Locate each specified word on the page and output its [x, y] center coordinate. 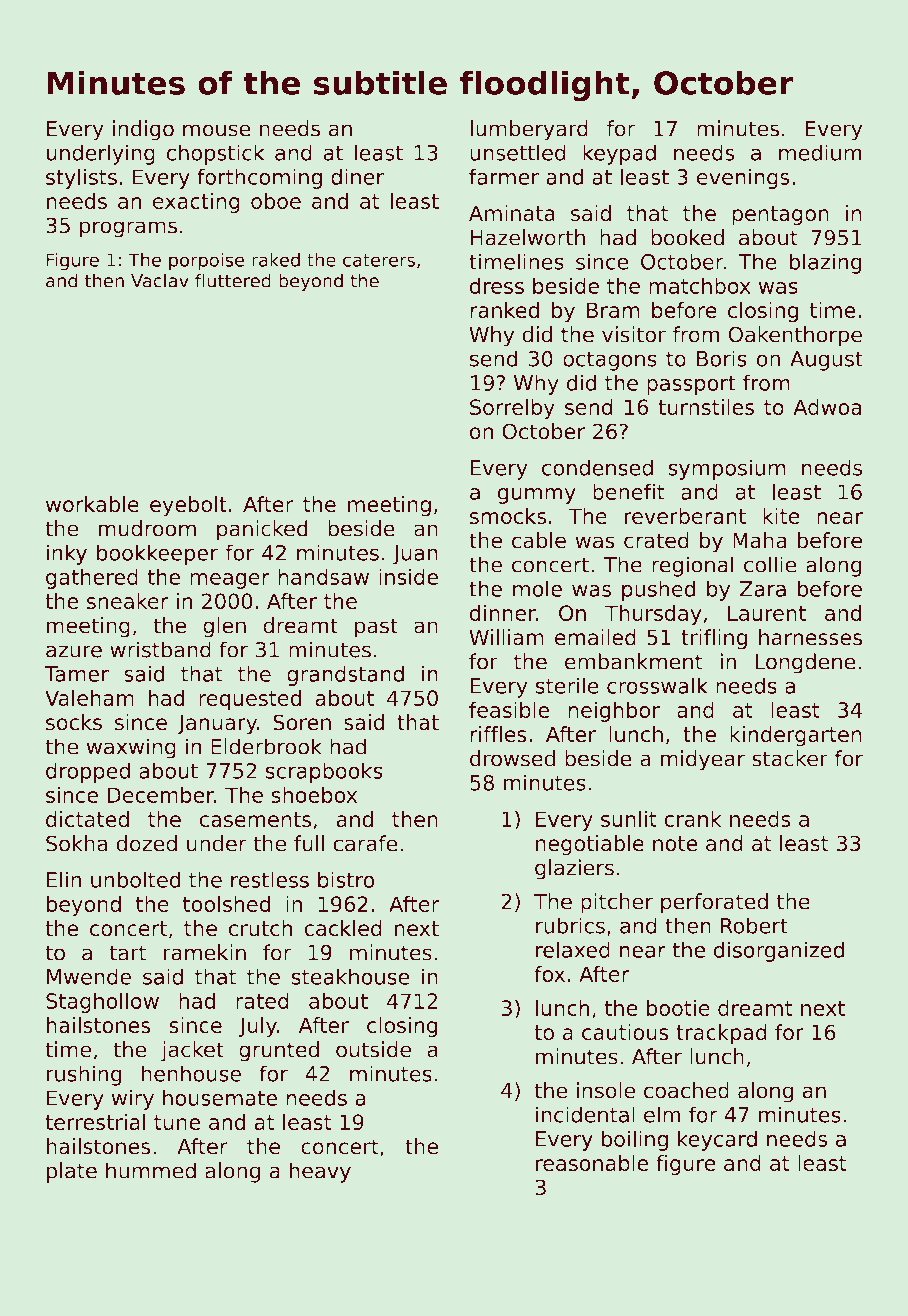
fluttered [233, 280]
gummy [537, 496]
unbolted [135, 879]
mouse [217, 130]
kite [781, 516]
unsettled [518, 152]
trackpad [721, 1034]
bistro [346, 879]
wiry [133, 1099]
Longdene [805, 663]
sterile [567, 685]
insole [606, 1090]
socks [74, 722]
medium [820, 152]
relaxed [573, 949]
